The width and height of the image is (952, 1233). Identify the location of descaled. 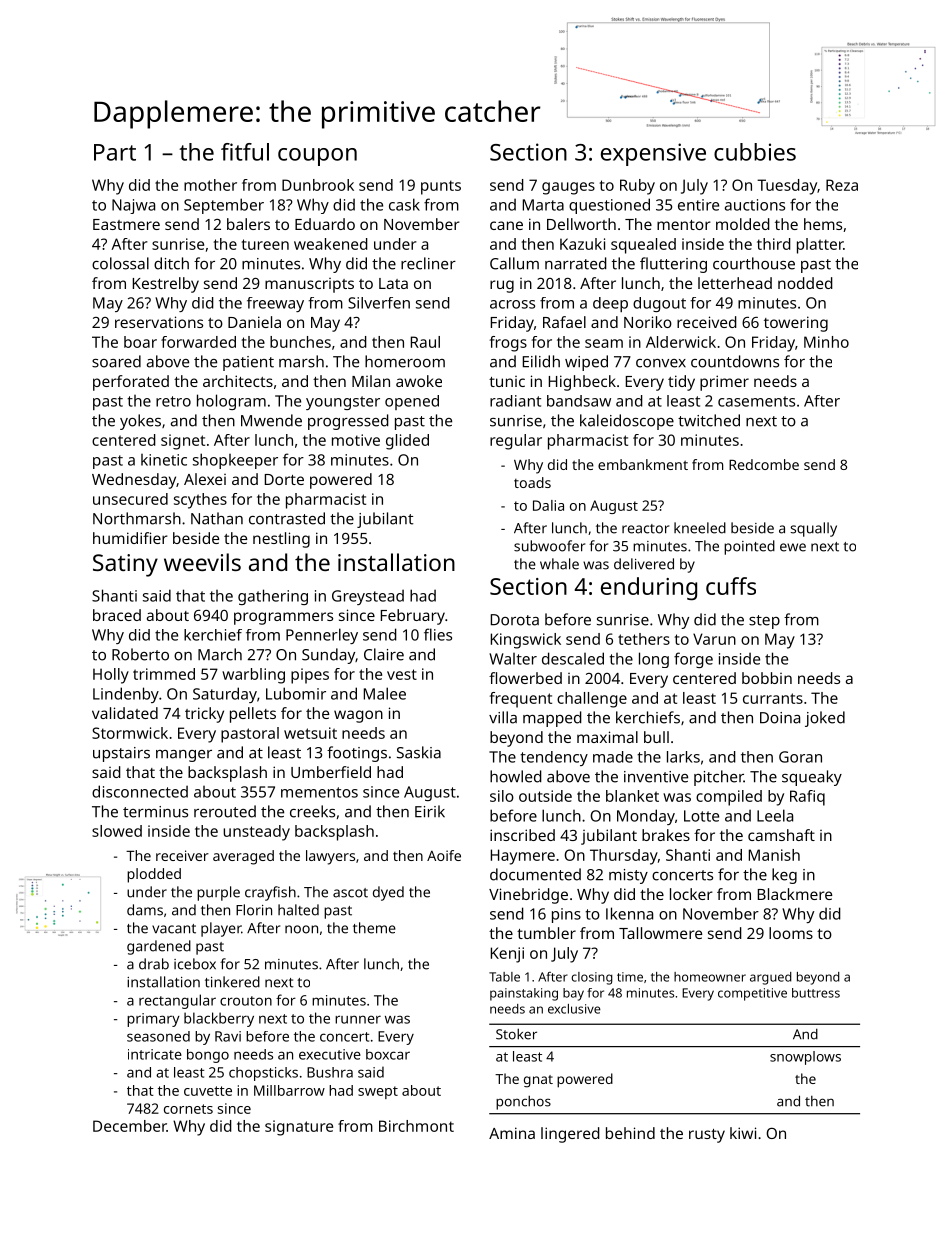
(573, 658).
